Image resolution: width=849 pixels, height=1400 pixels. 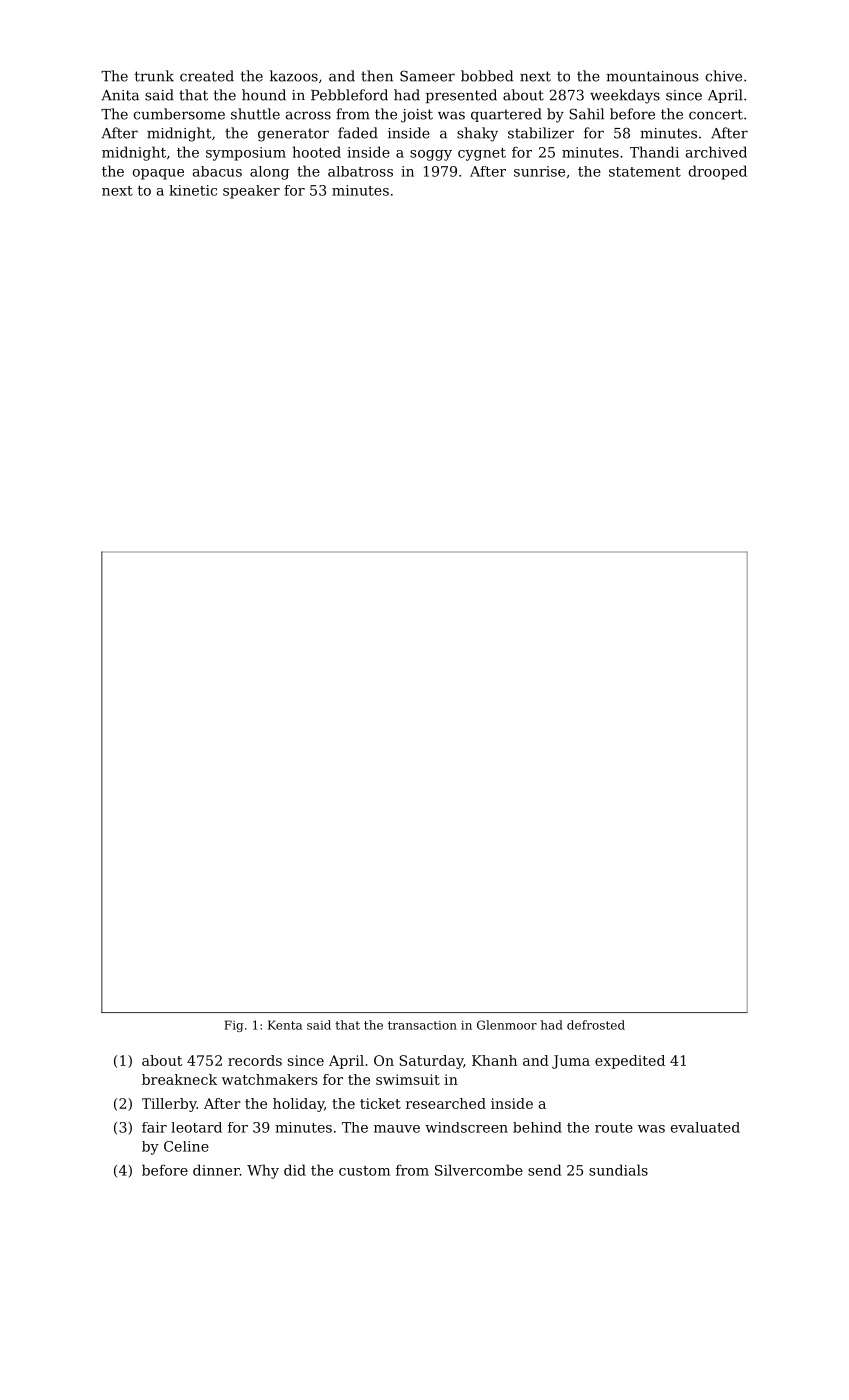 What do you see at coordinates (717, 172) in the document?
I see `drooped` at bounding box center [717, 172].
